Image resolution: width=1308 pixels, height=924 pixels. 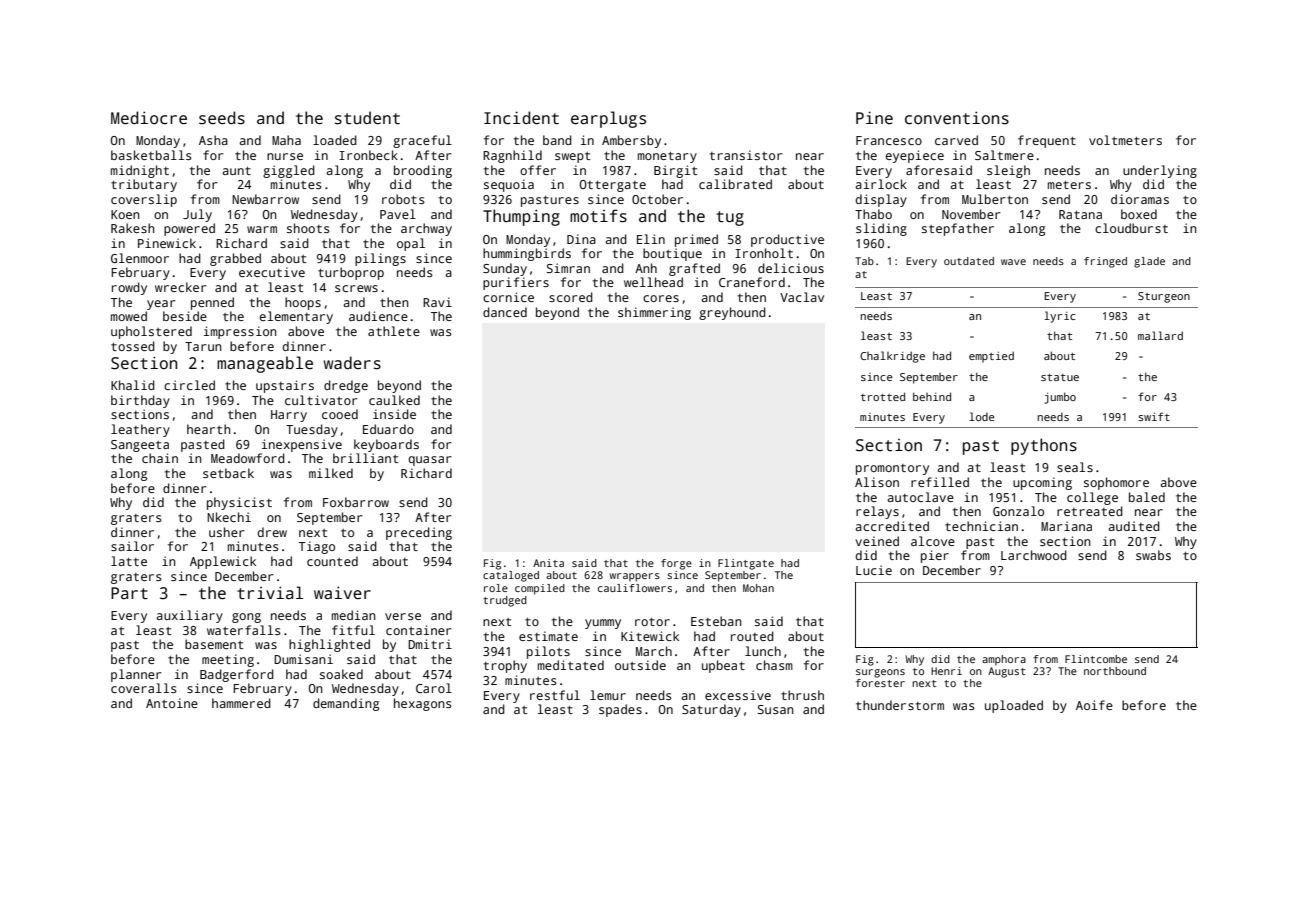 I want to click on earplugs, so click(x=608, y=119).
